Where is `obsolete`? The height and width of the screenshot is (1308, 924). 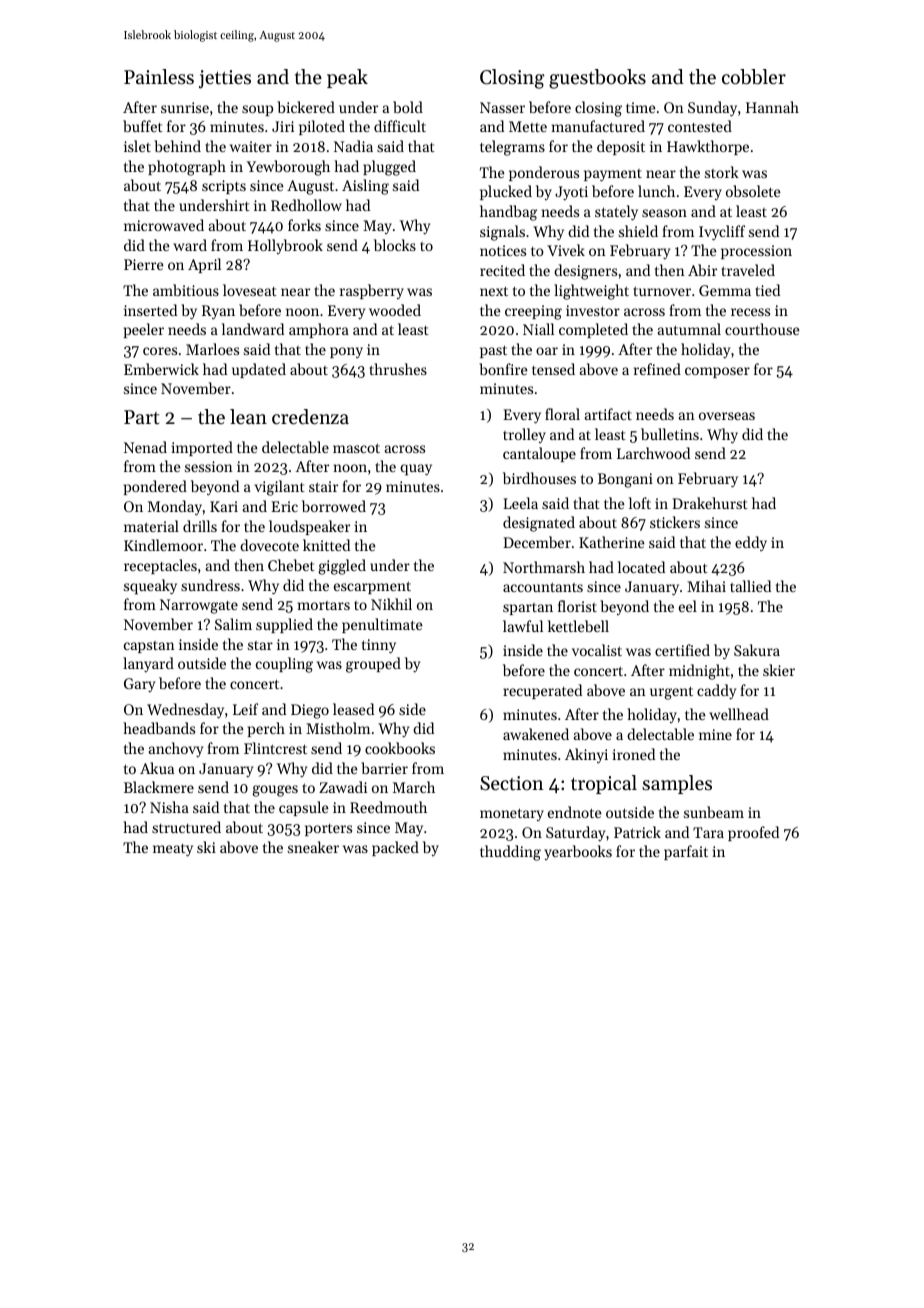
obsolete is located at coordinates (753, 191).
